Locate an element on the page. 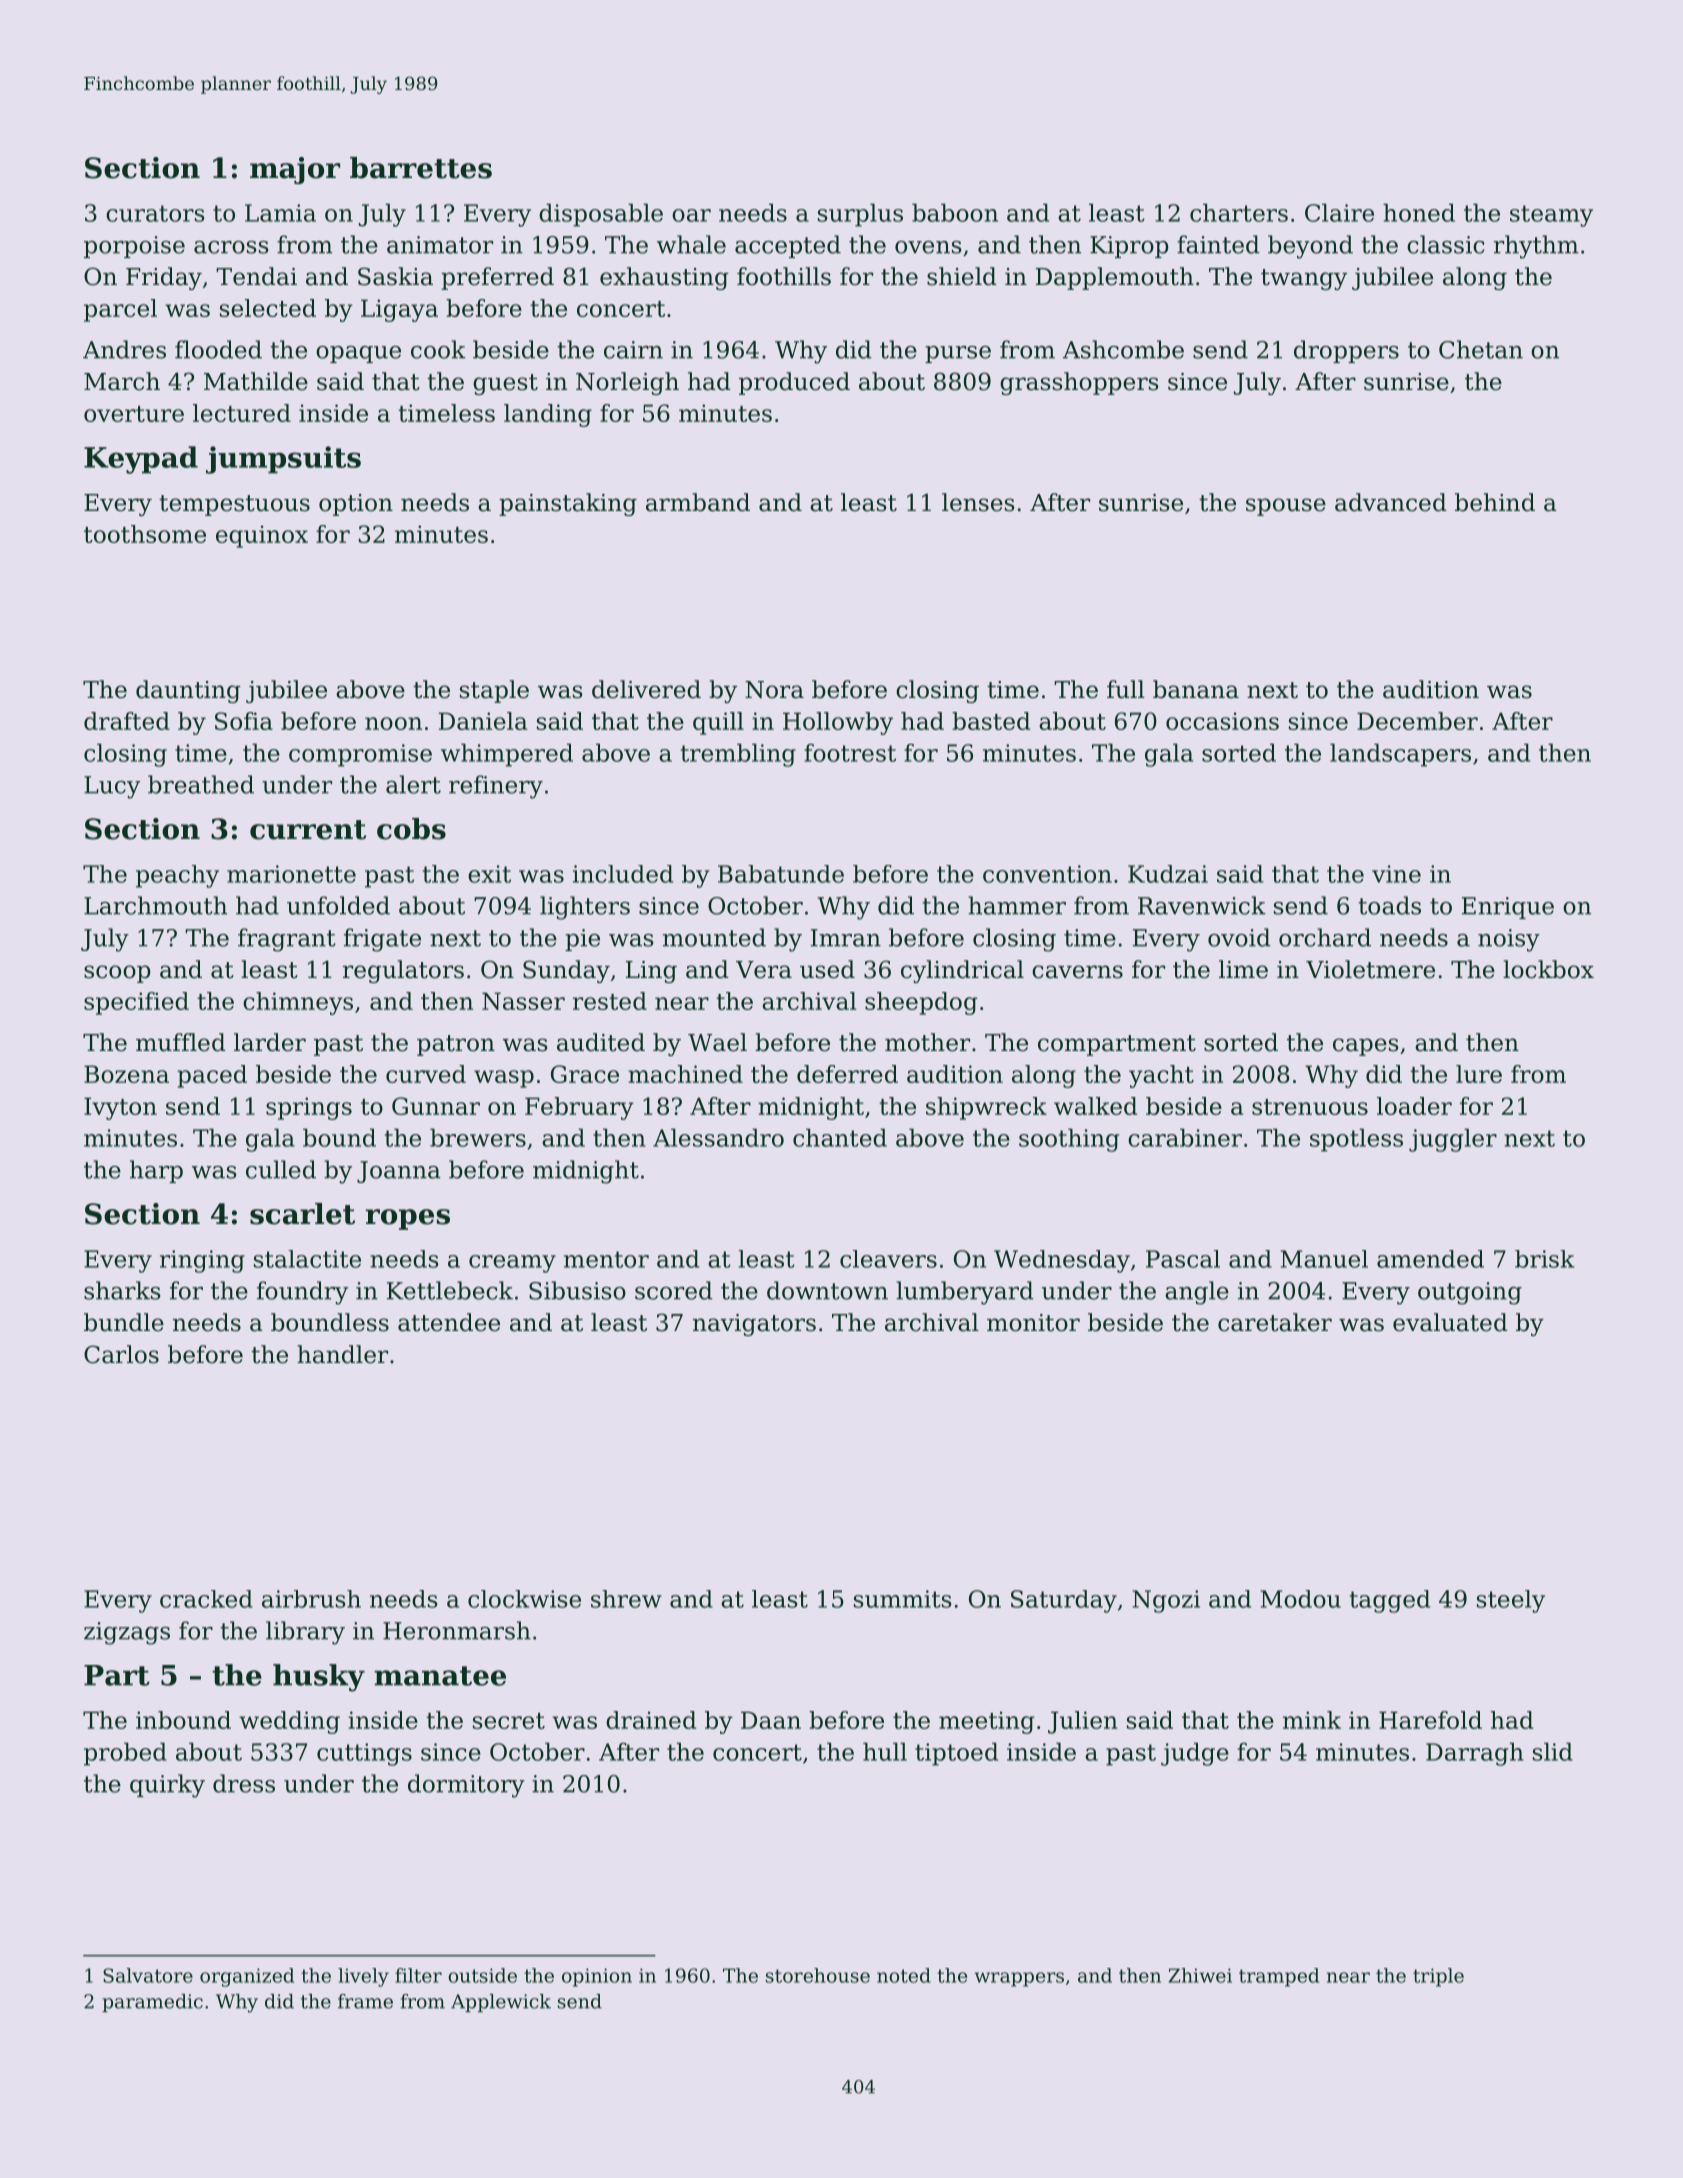 Image resolution: width=1683 pixels, height=2178 pixels. downtown is located at coordinates (827, 1290).
